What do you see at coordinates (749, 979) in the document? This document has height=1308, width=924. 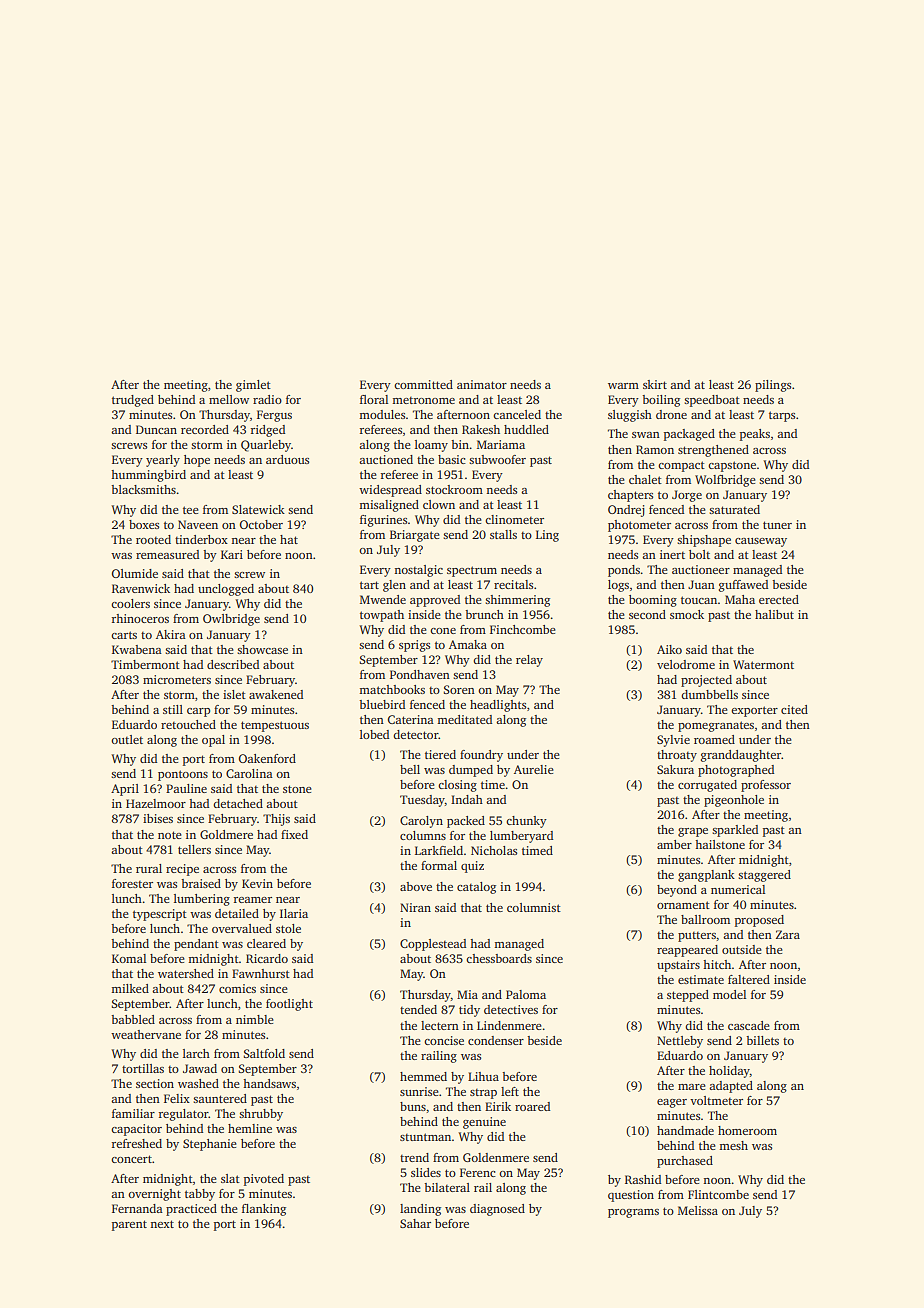 I see `faltered` at bounding box center [749, 979].
